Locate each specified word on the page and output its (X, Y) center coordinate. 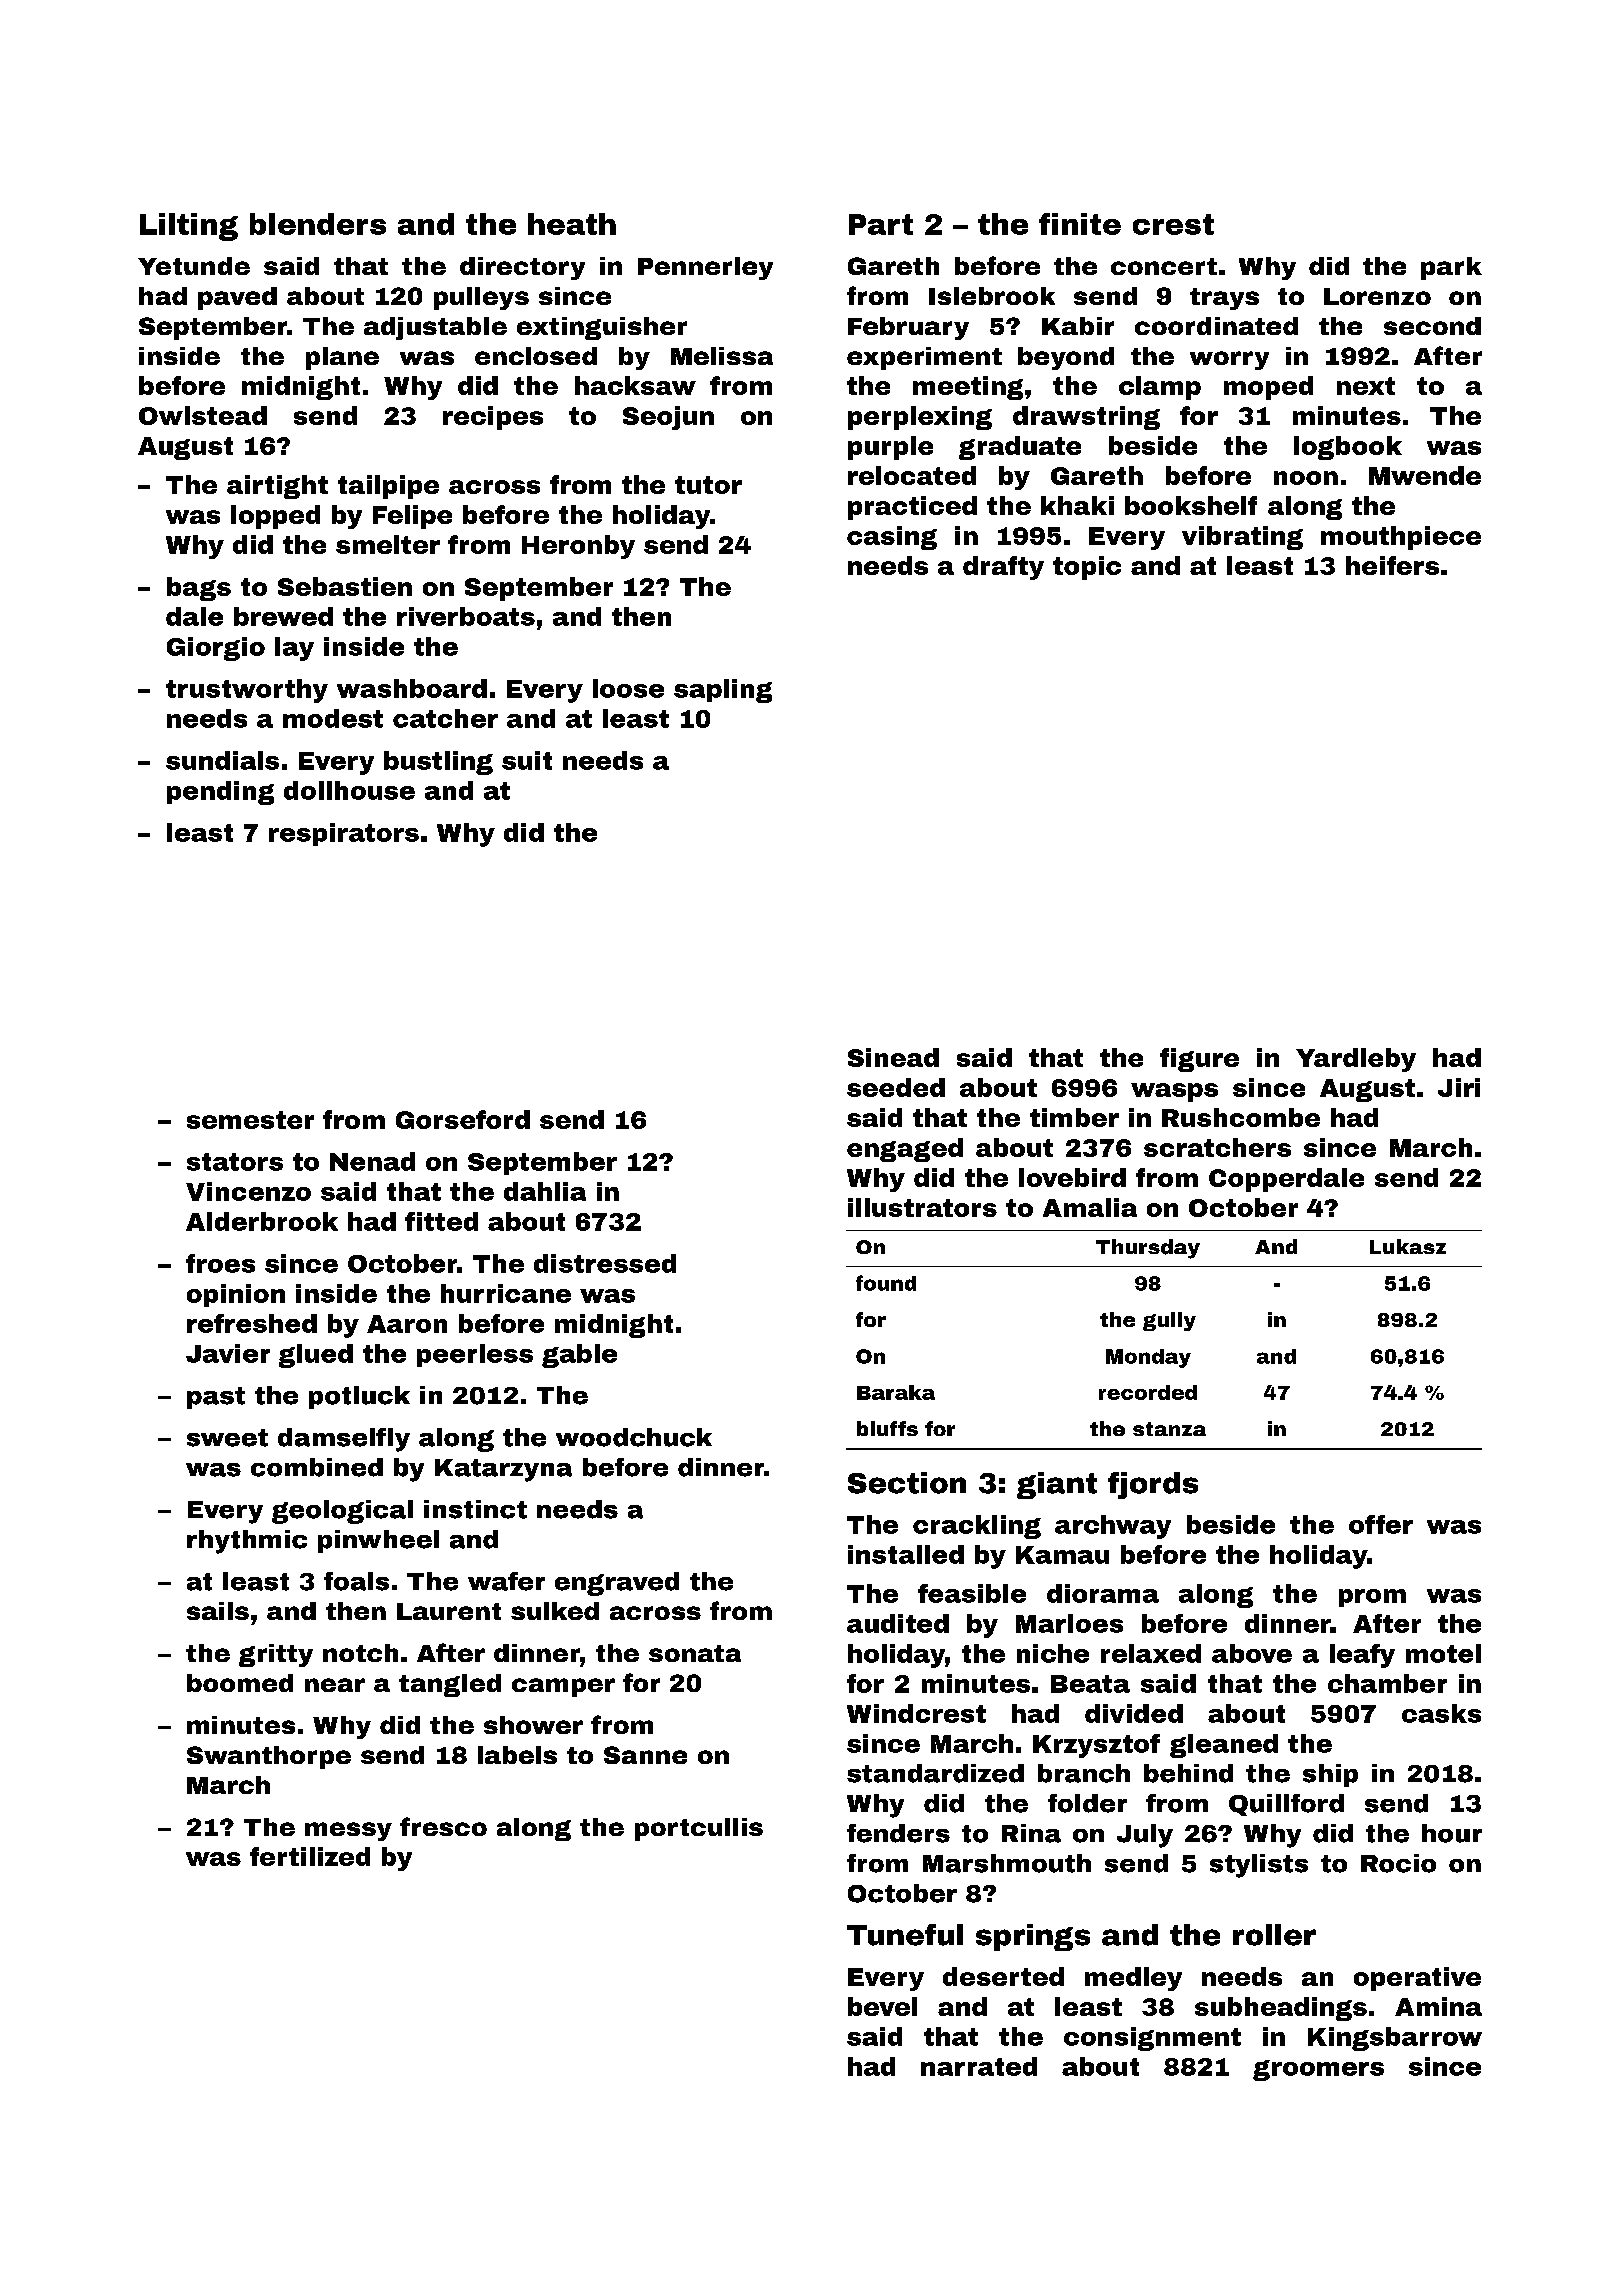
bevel (882, 2006)
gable (579, 1356)
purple (890, 448)
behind (1188, 1773)
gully (1169, 1321)
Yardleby (1356, 1060)
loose (628, 688)
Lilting (189, 227)
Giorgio (216, 649)
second (1432, 326)
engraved (617, 1584)
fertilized (310, 1856)
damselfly (344, 1440)
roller (1274, 1935)
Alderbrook (262, 1221)
